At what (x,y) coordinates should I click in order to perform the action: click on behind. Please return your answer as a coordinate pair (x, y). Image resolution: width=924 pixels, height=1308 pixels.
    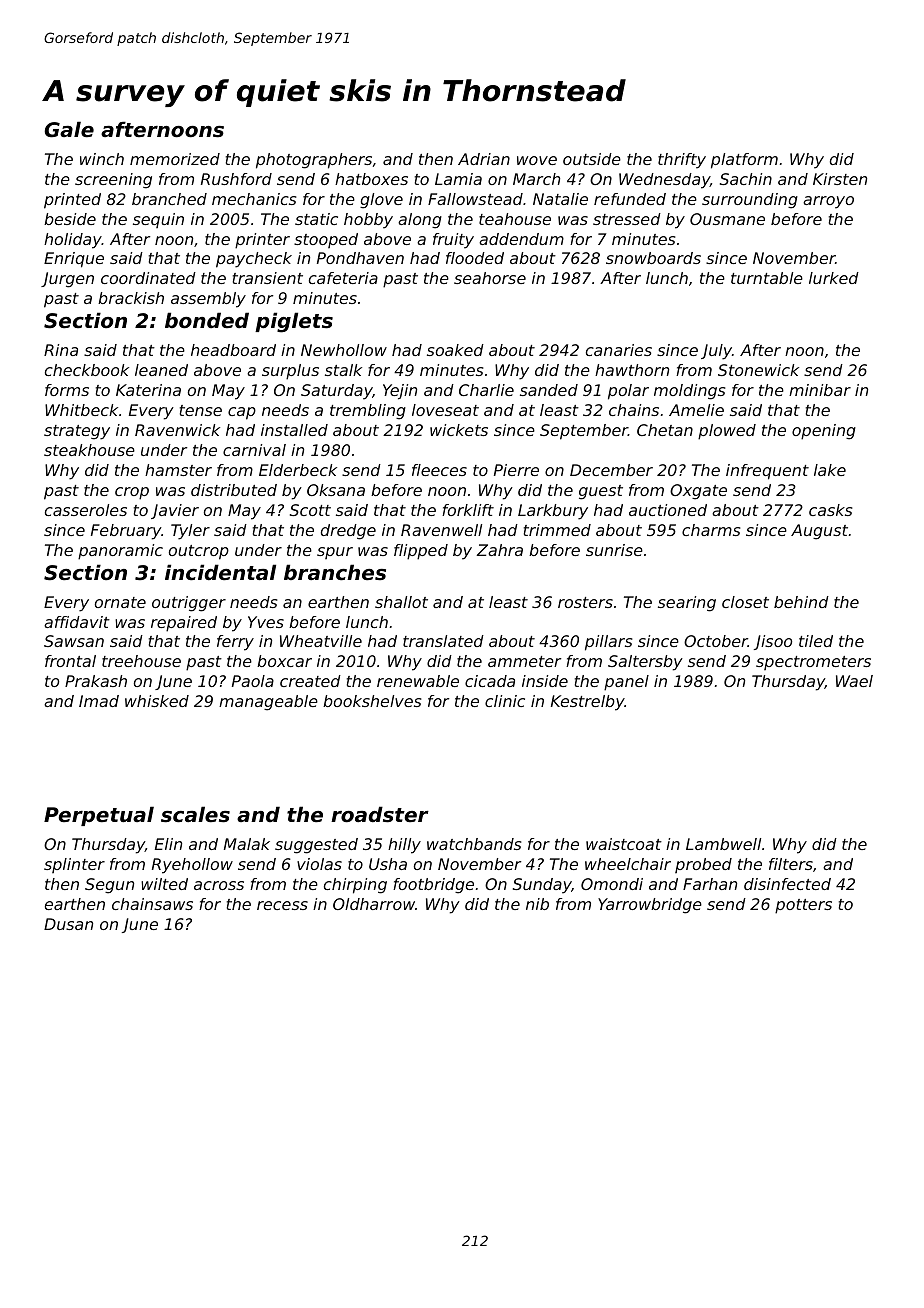
    Looking at the image, I should click on (801, 602).
